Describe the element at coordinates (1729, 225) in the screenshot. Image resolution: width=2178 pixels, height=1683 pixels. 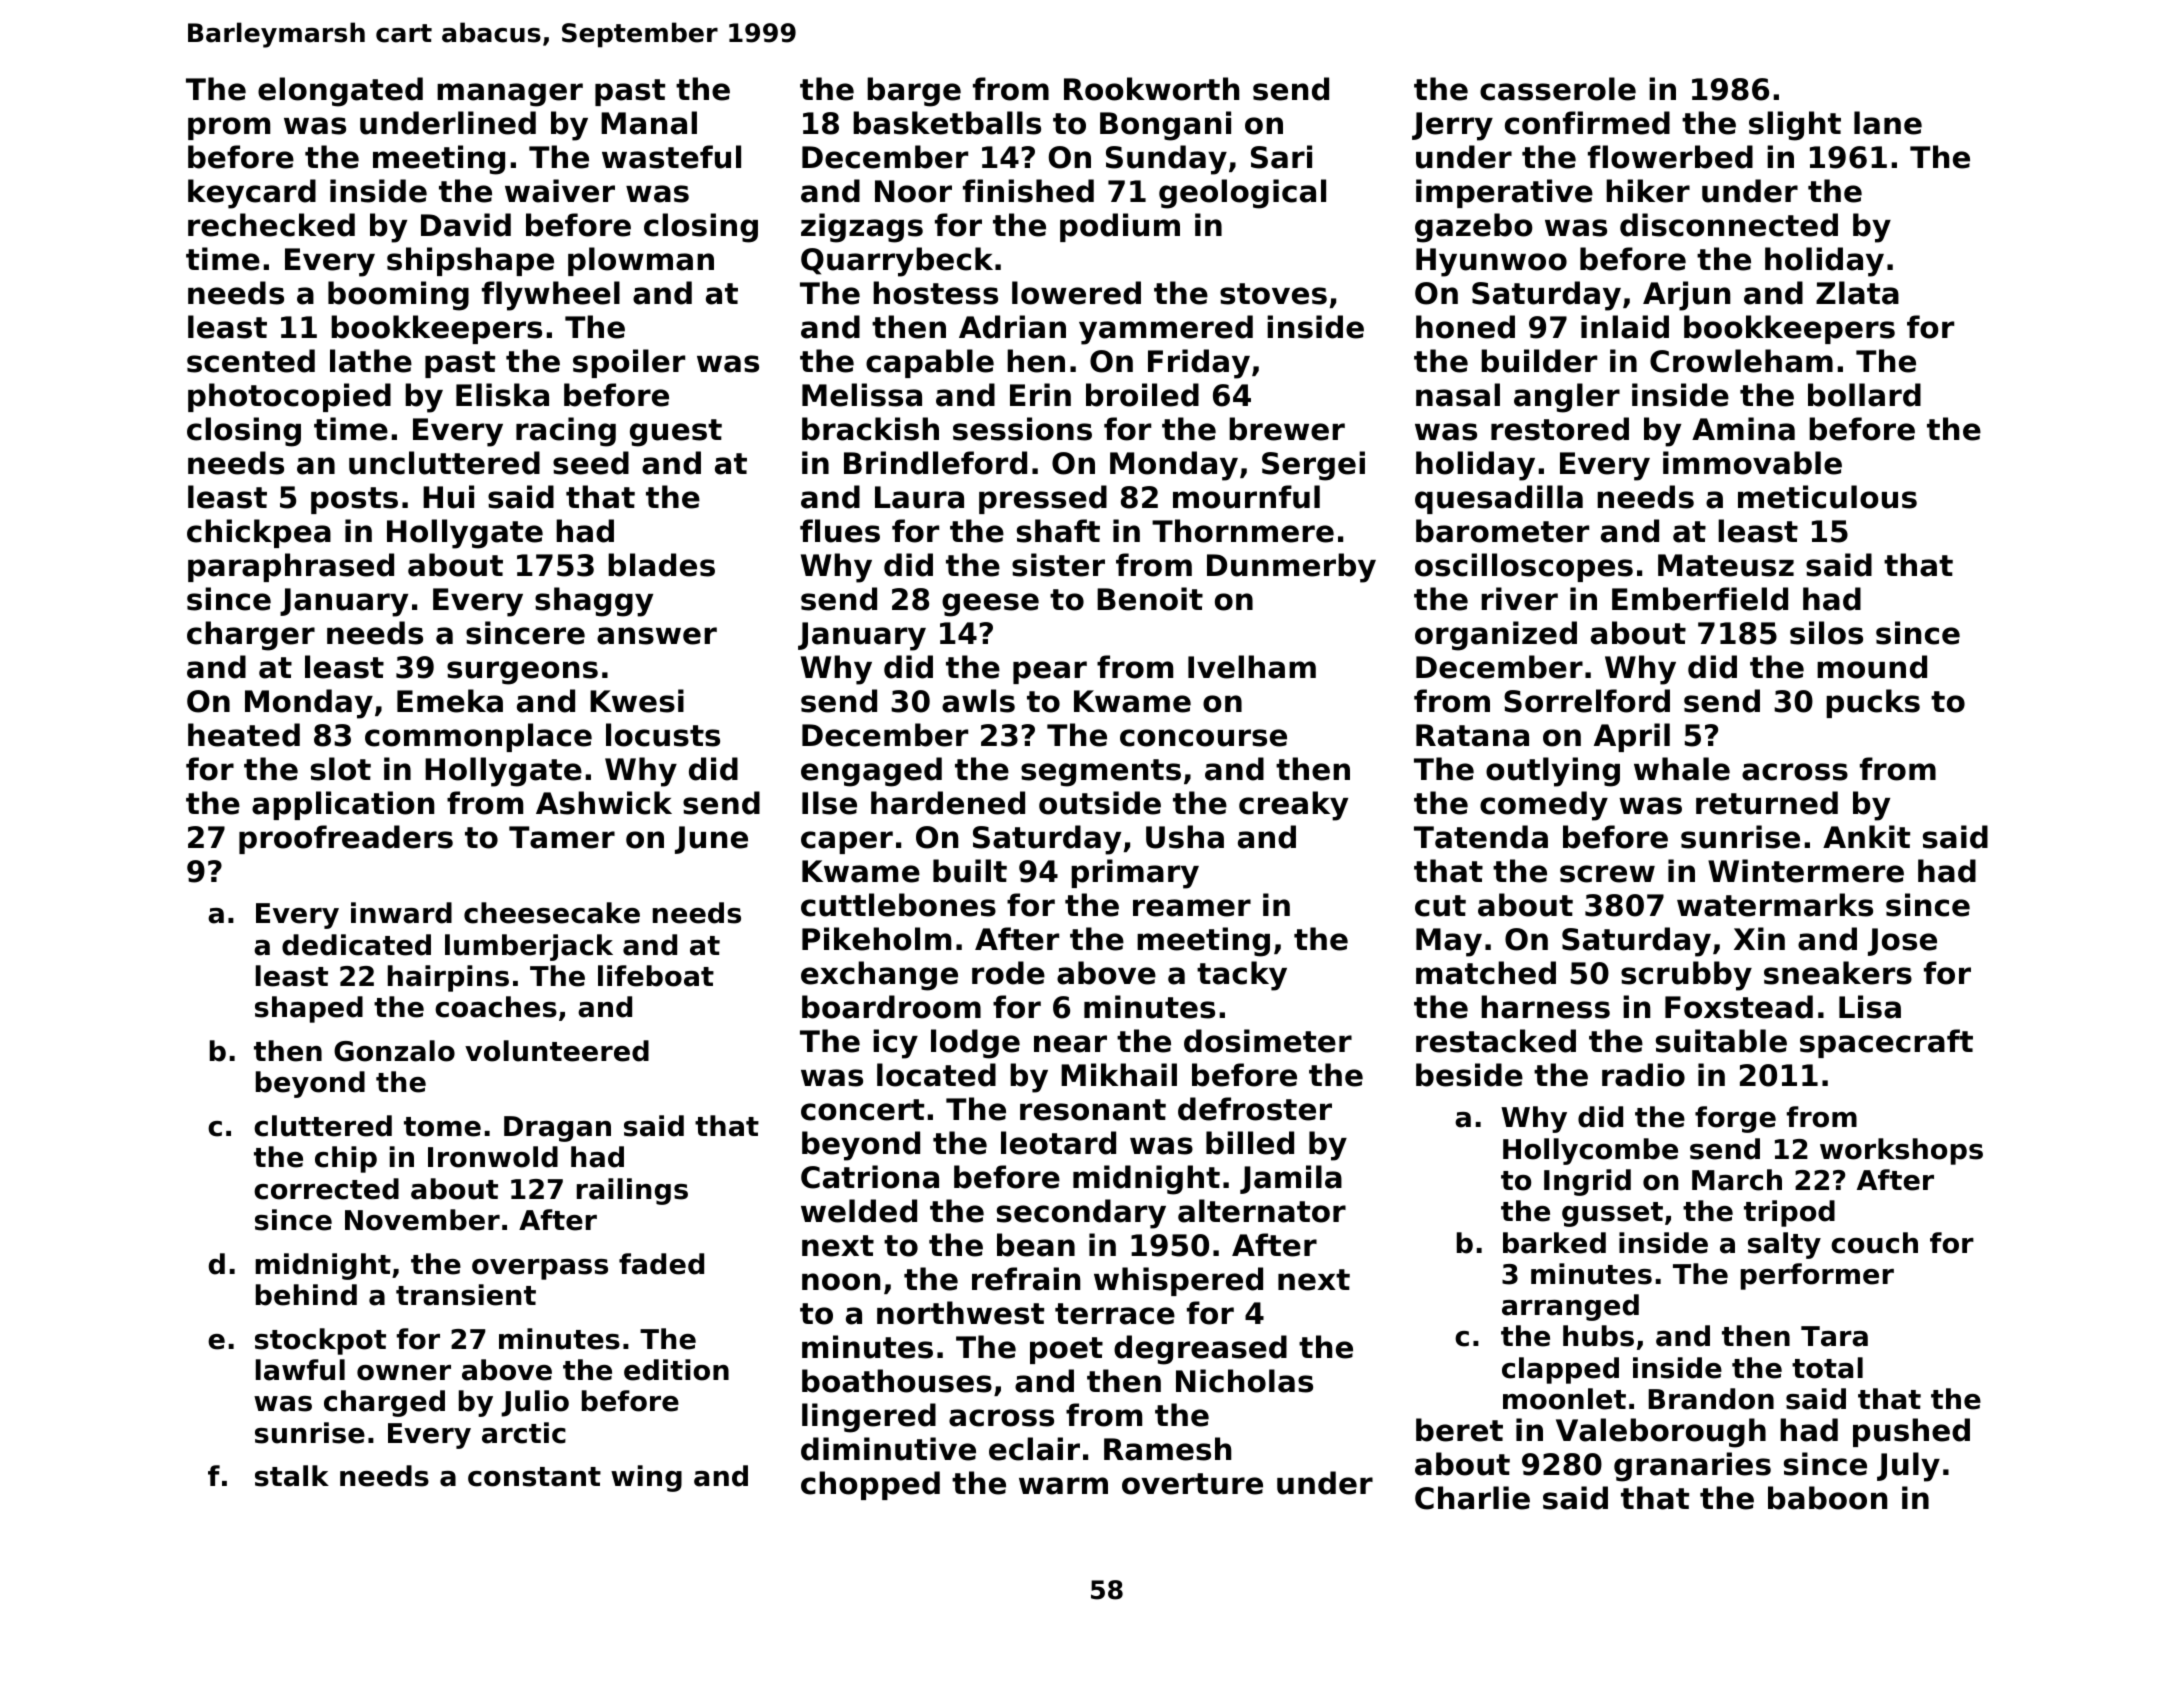
I see `disconnected` at that location.
